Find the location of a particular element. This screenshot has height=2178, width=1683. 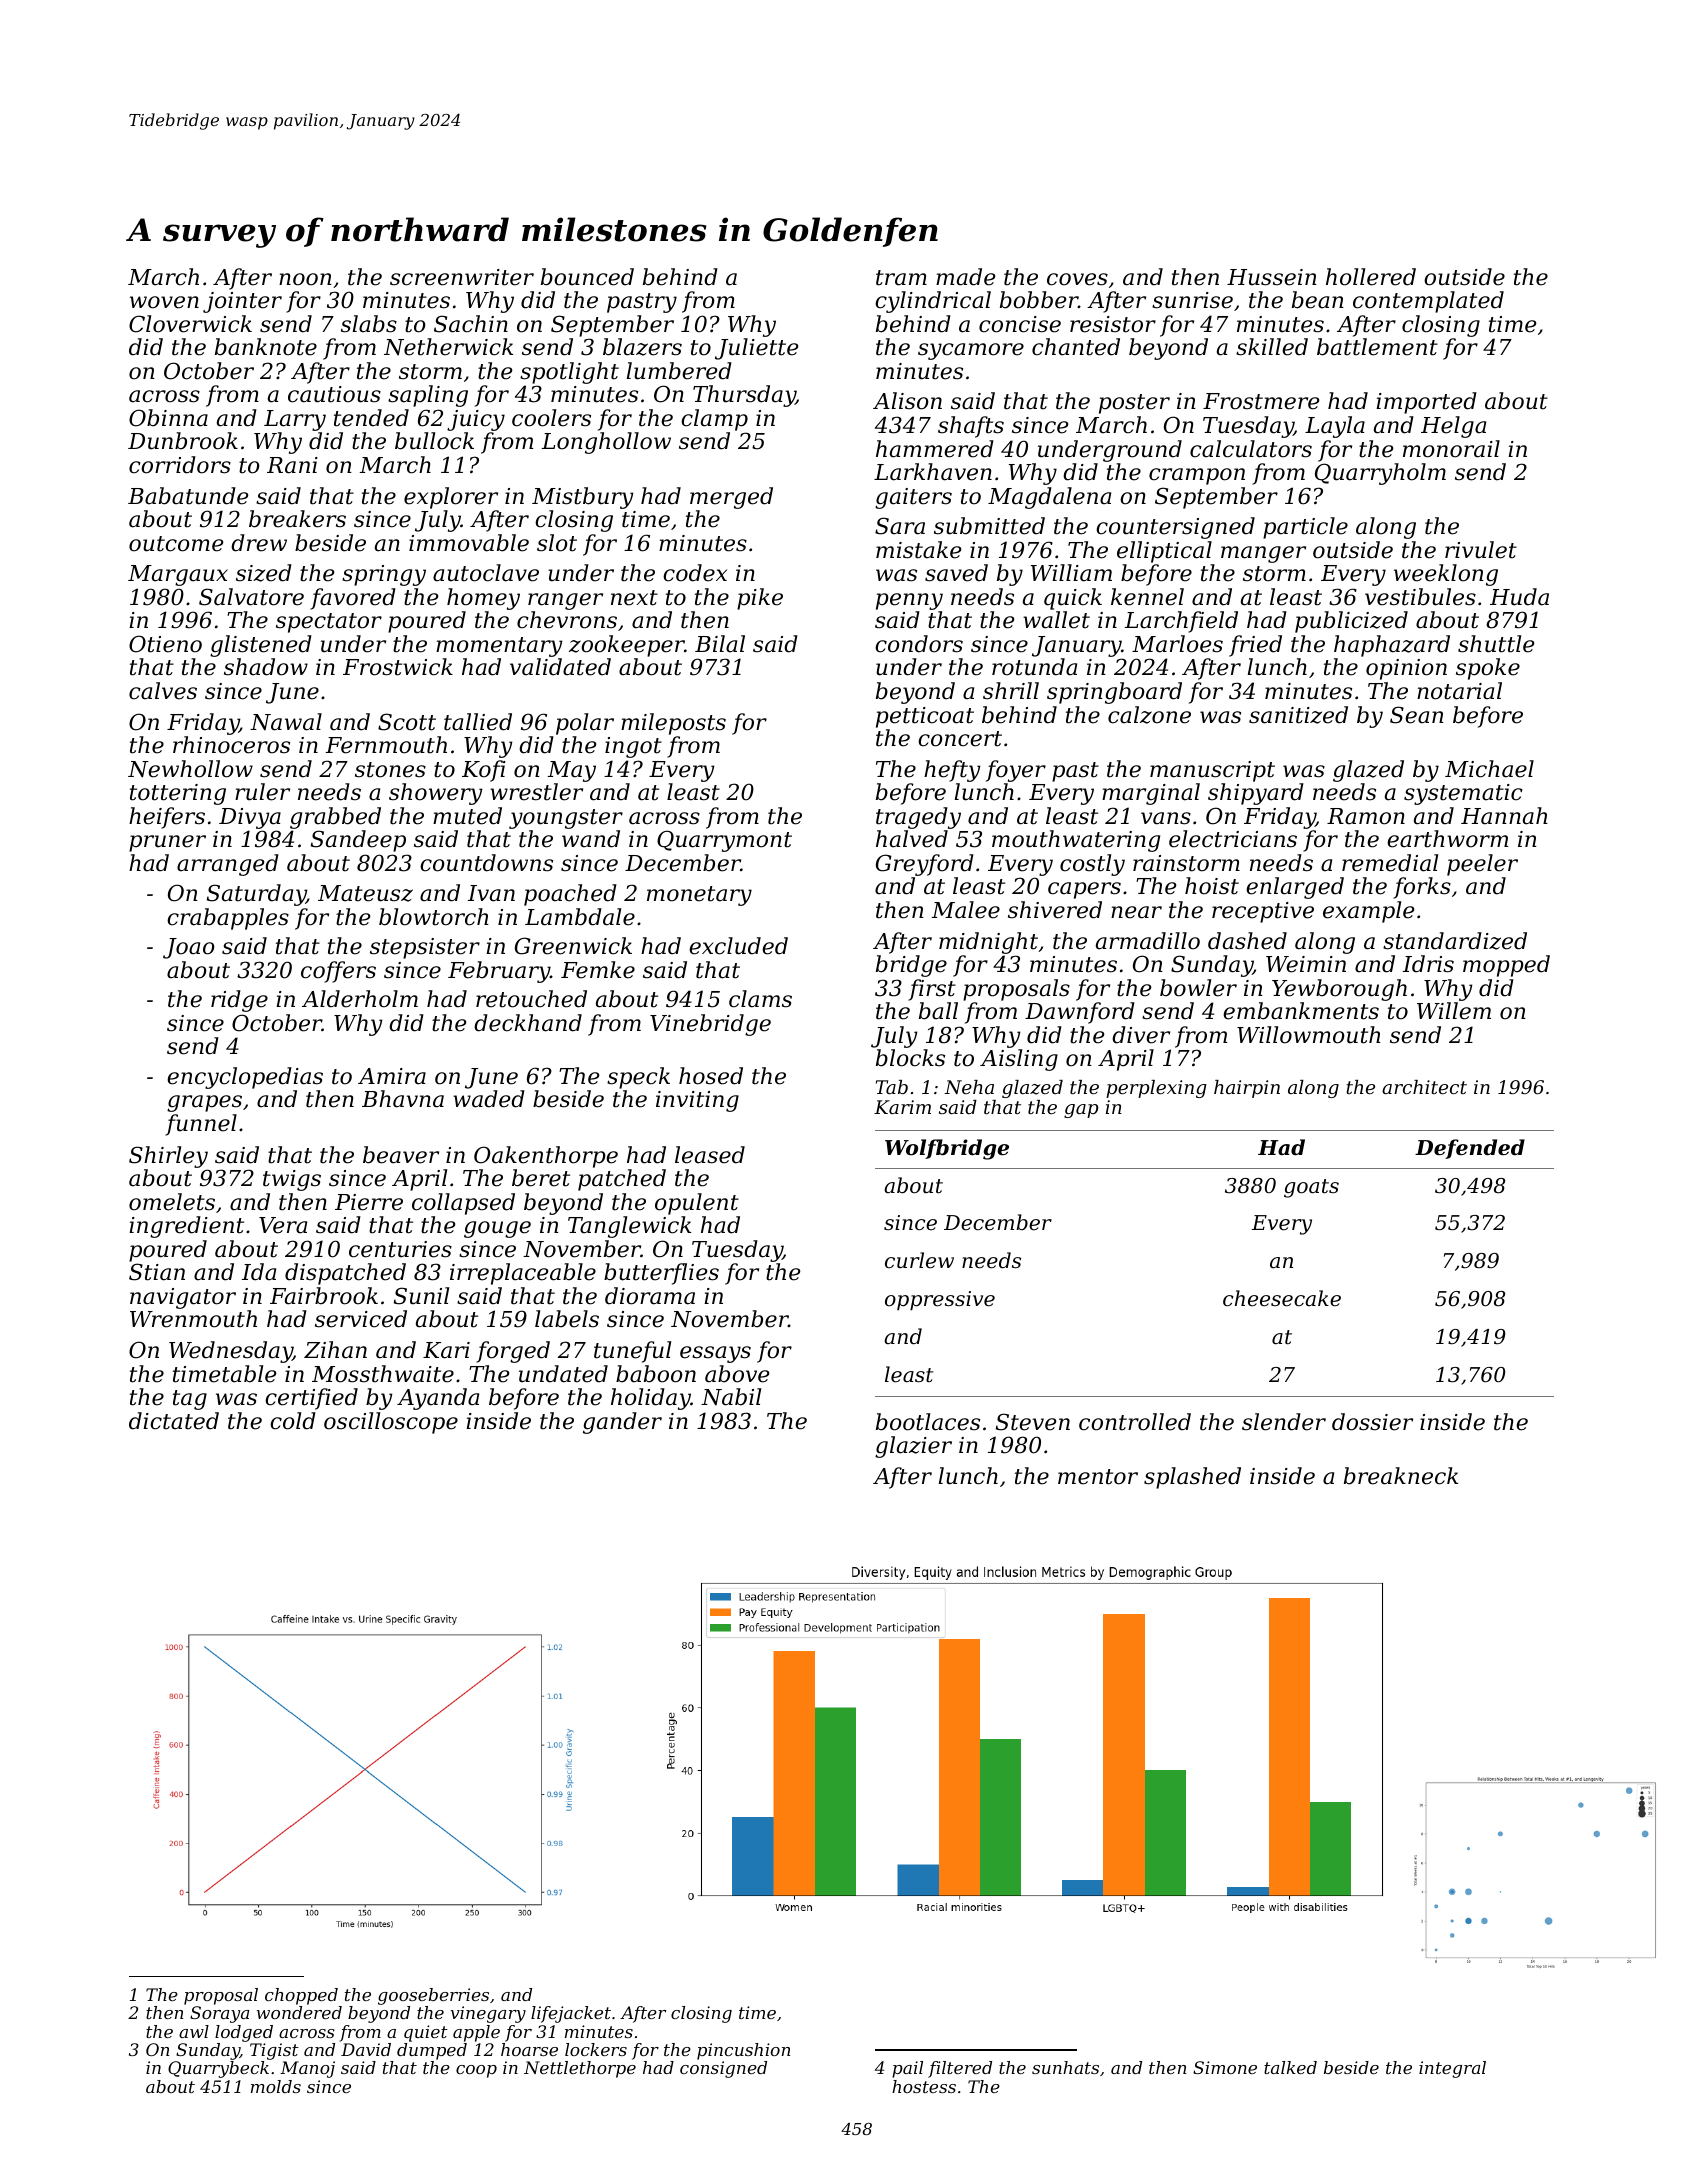

lifejacket is located at coordinates (571, 2014).
